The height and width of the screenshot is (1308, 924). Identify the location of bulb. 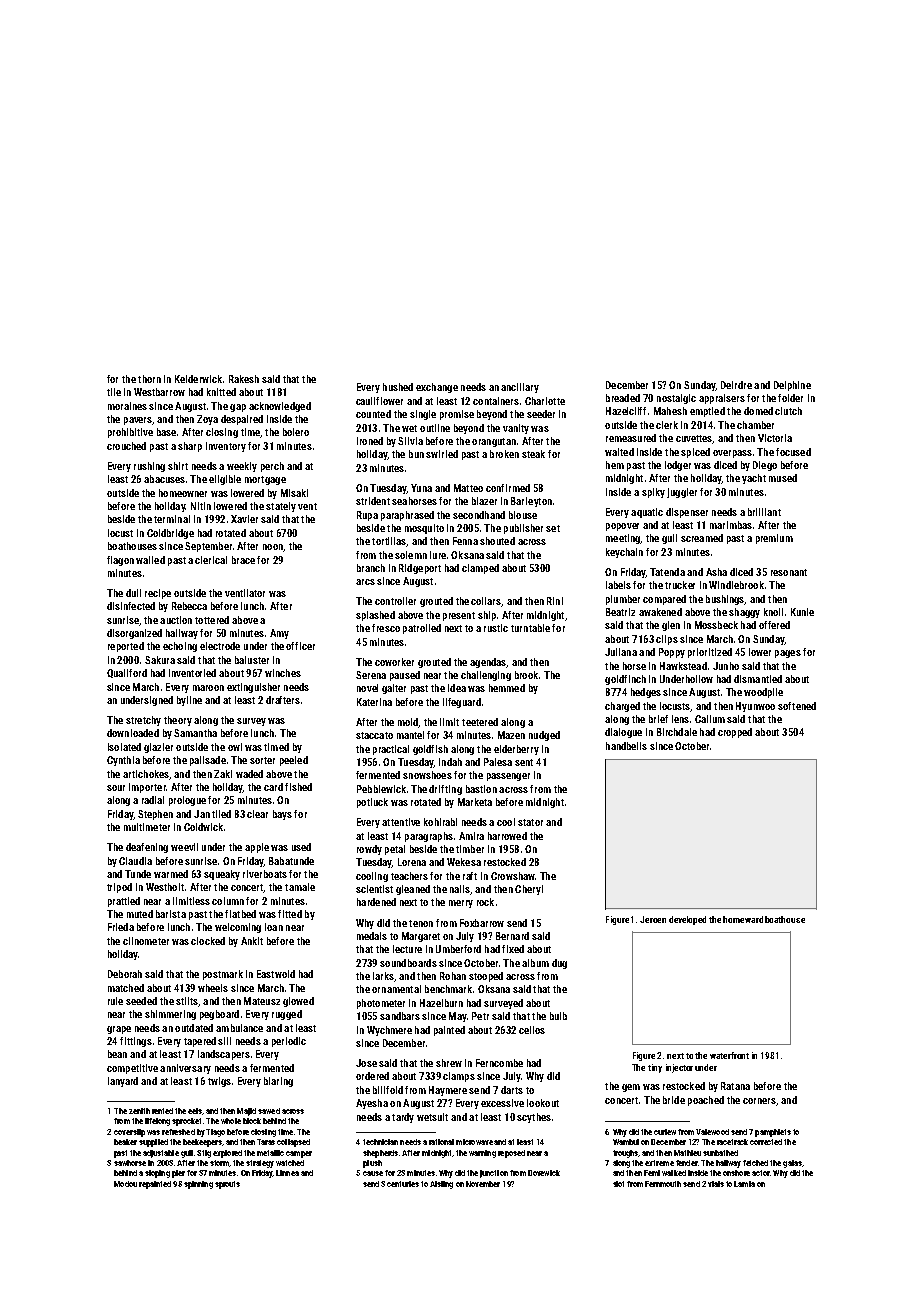
(558, 1016).
